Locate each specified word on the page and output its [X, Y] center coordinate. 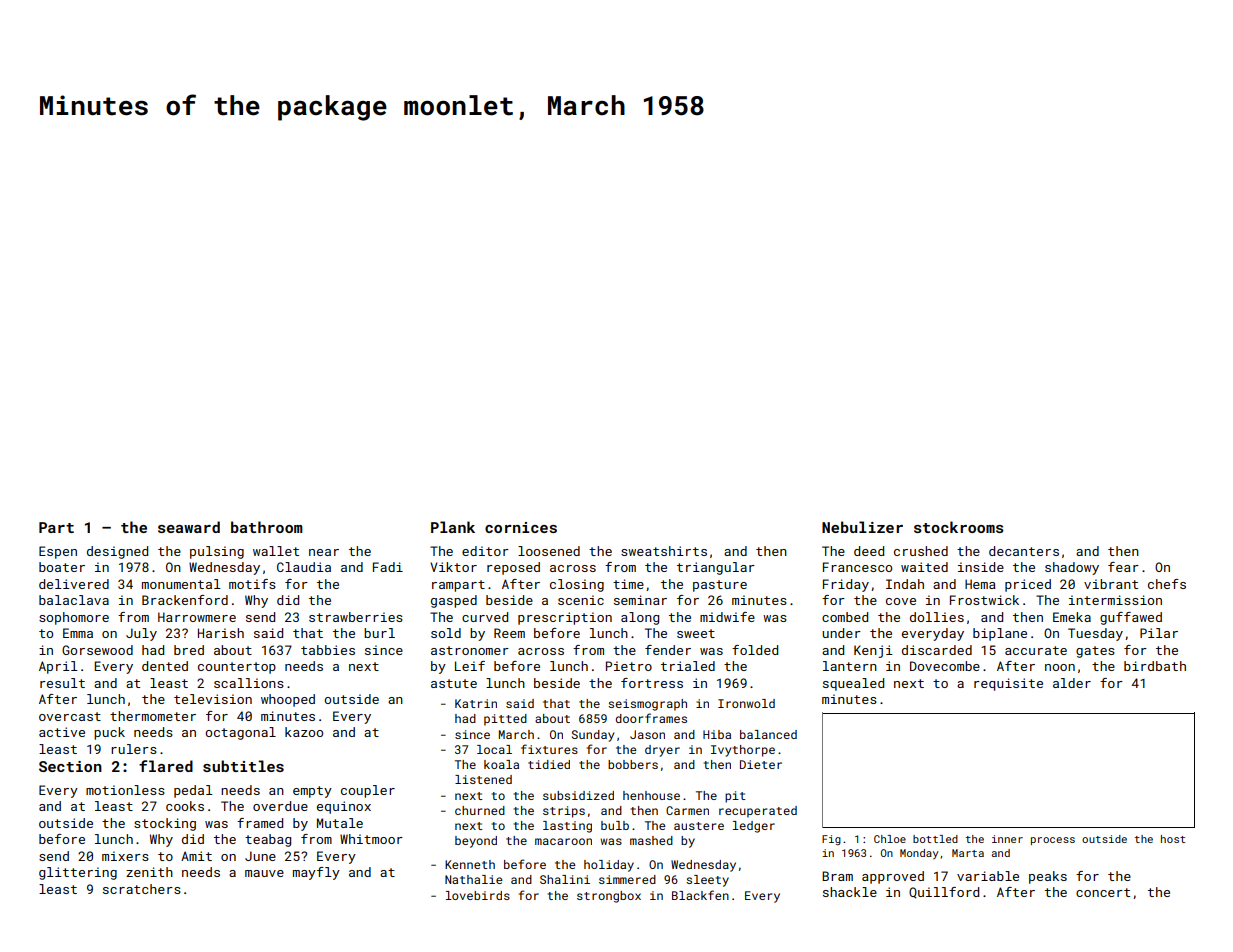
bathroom [267, 527]
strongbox [609, 897]
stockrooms [959, 527]
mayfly [316, 873]
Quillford [944, 893]
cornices [521, 527]
